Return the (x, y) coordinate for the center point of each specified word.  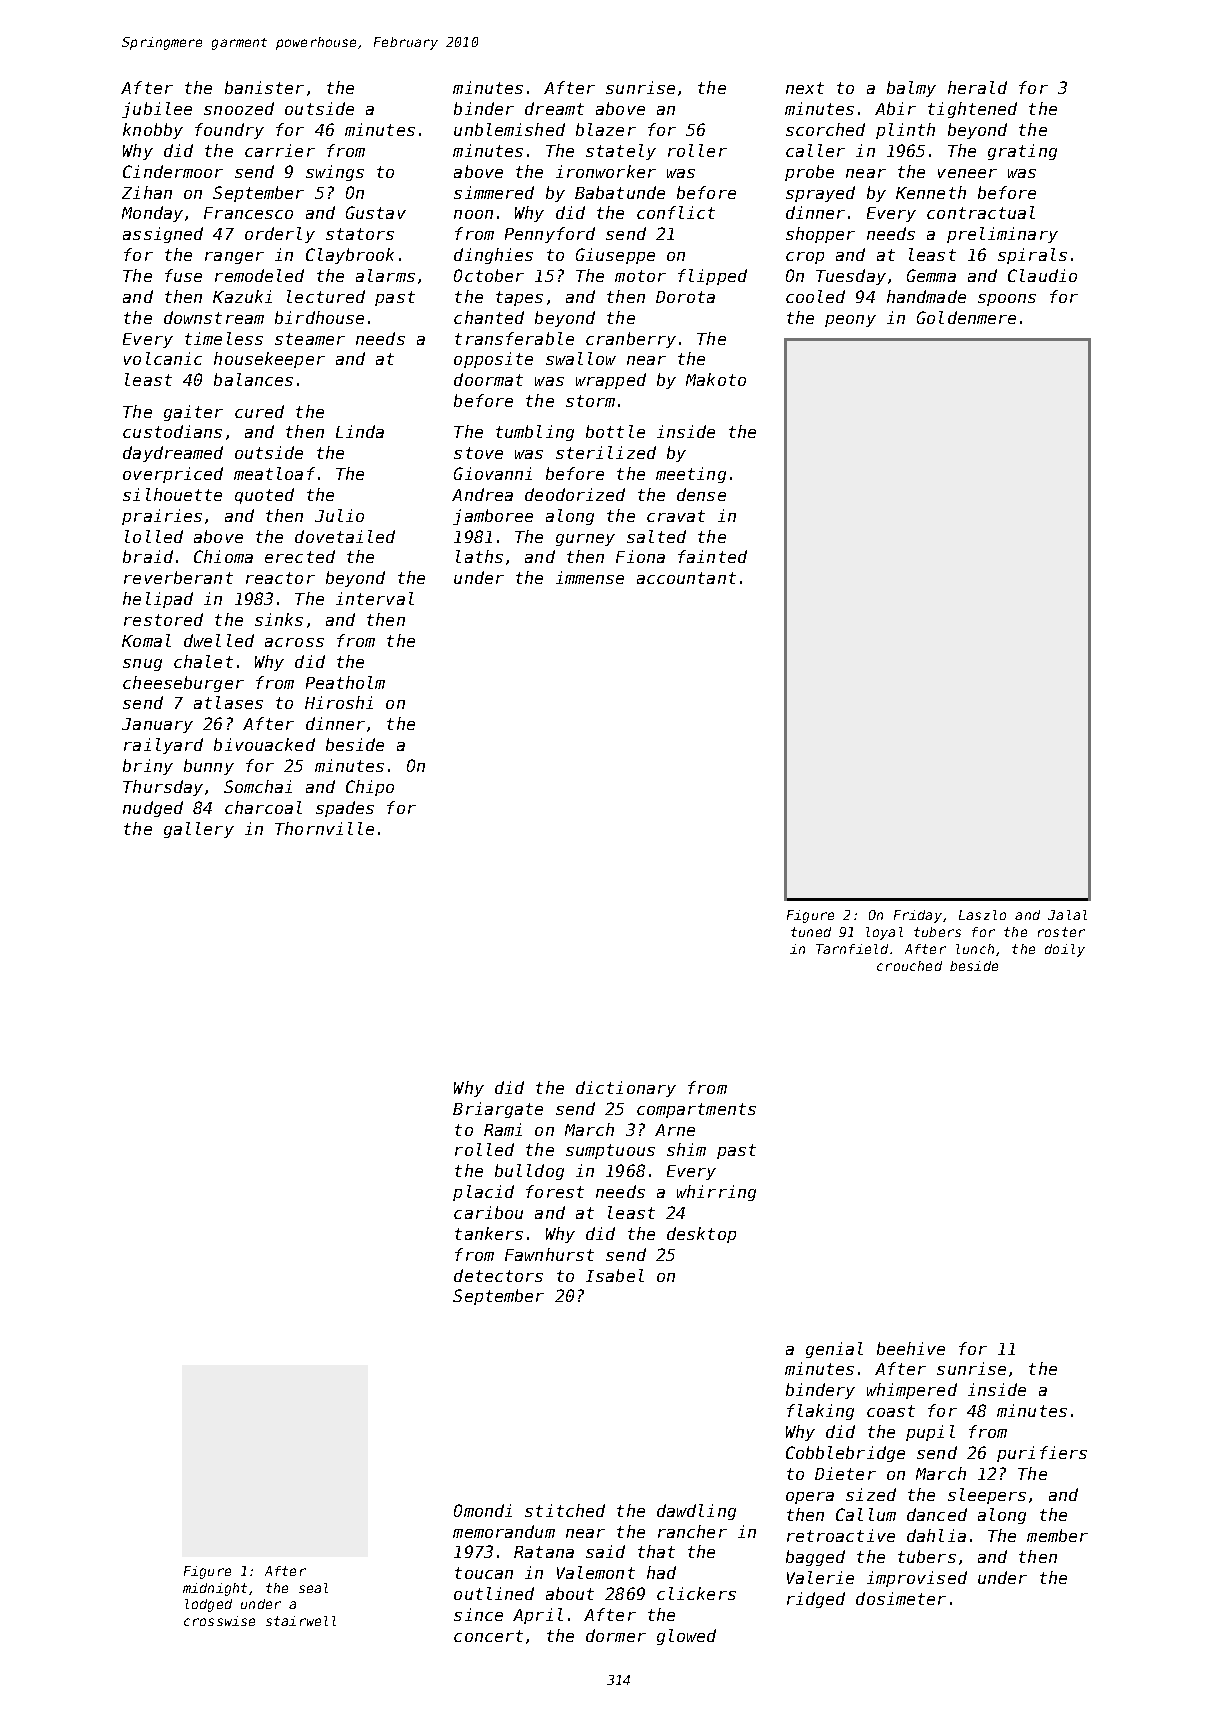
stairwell (301, 1621)
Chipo (370, 788)
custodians (172, 431)
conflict (676, 212)
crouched (909, 966)
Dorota (685, 297)
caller (815, 150)
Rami (503, 1129)
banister (264, 87)
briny (148, 767)
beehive (911, 1348)
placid (483, 1193)
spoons (1007, 300)
